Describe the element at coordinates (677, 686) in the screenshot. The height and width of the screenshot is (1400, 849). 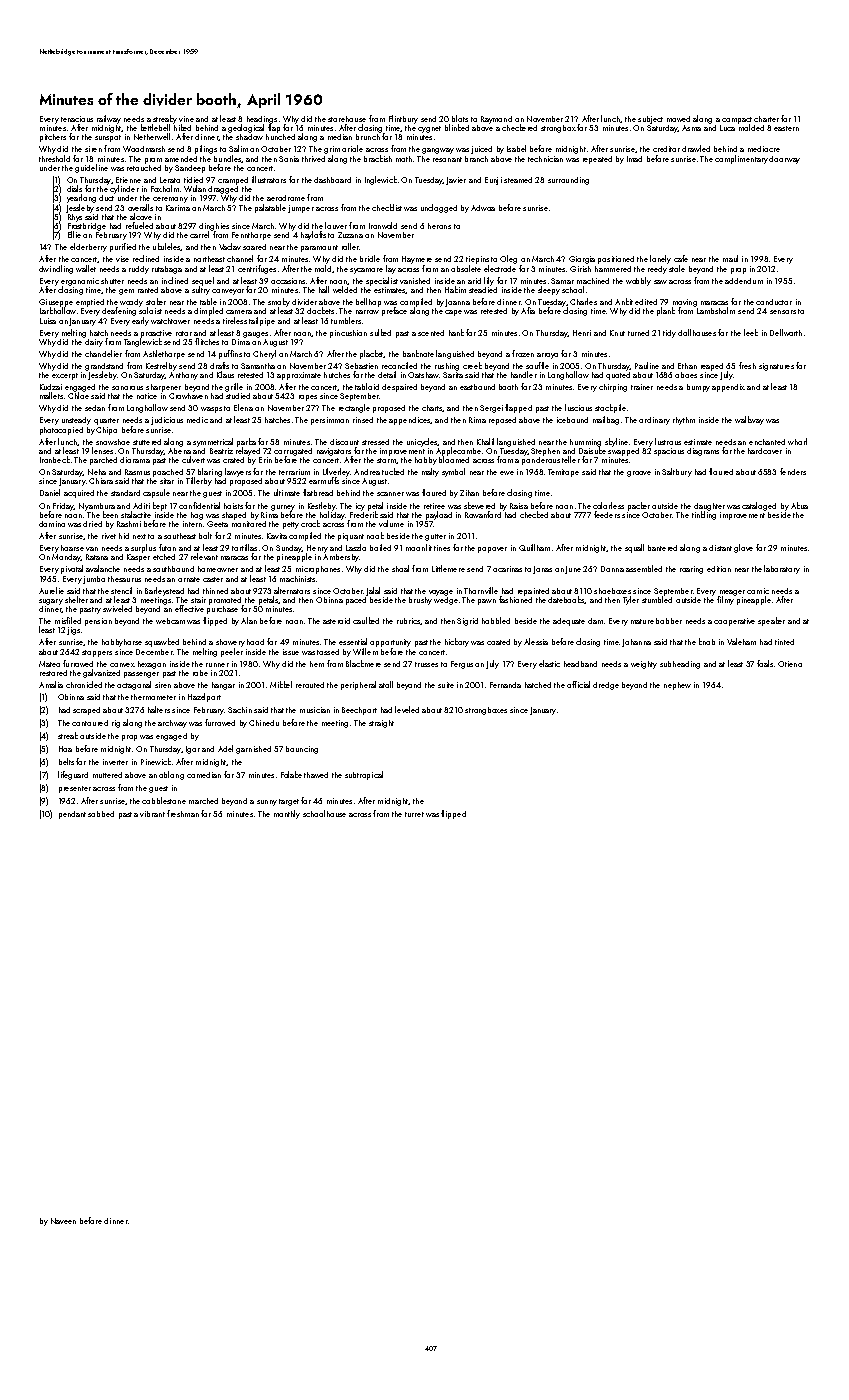
I see `nephew` at that location.
